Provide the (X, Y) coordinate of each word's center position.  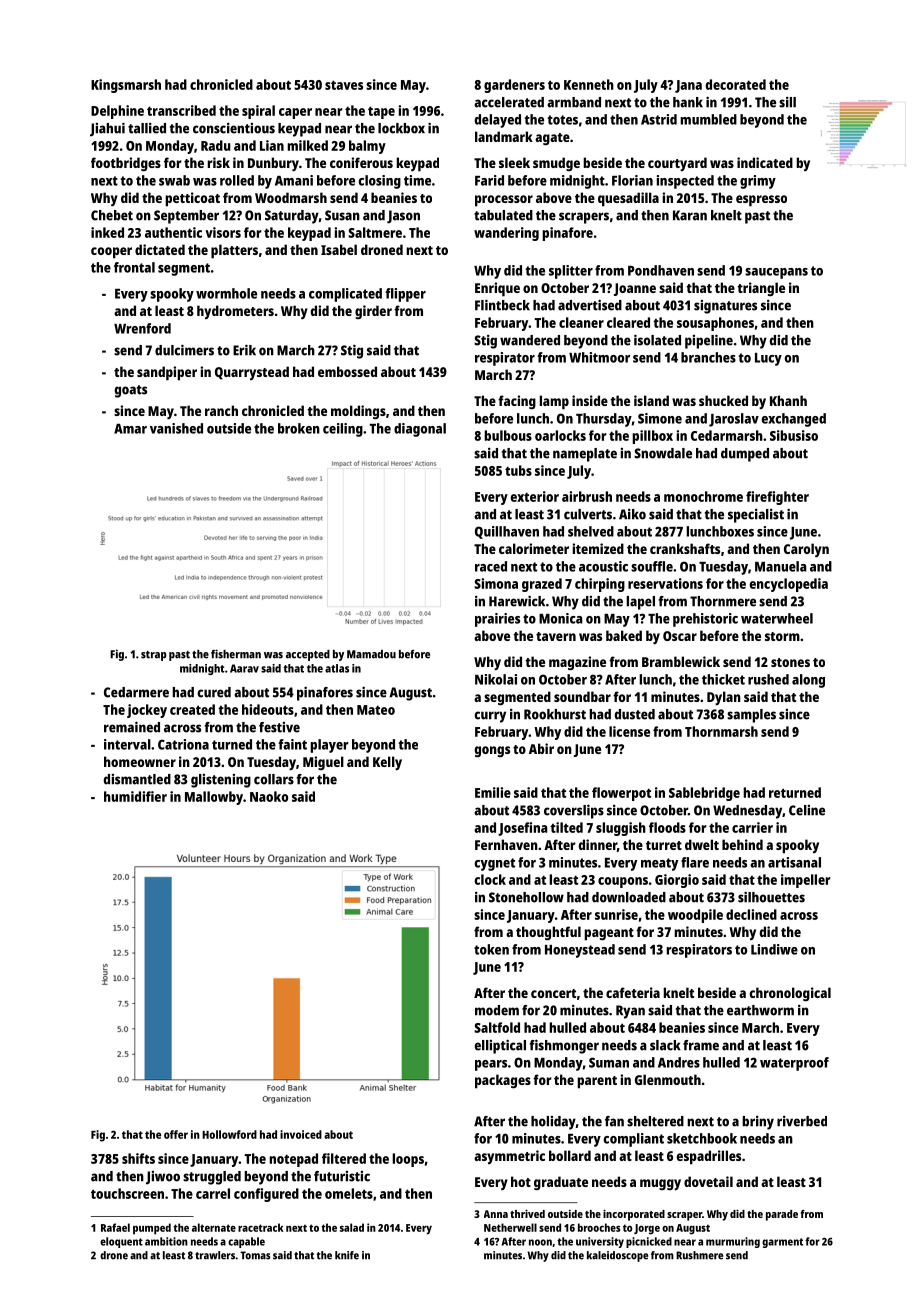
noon (540, 1242)
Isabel (339, 249)
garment (782, 1243)
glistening (221, 781)
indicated (765, 162)
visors (223, 232)
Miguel (323, 763)
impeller (806, 881)
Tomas (255, 1255)
